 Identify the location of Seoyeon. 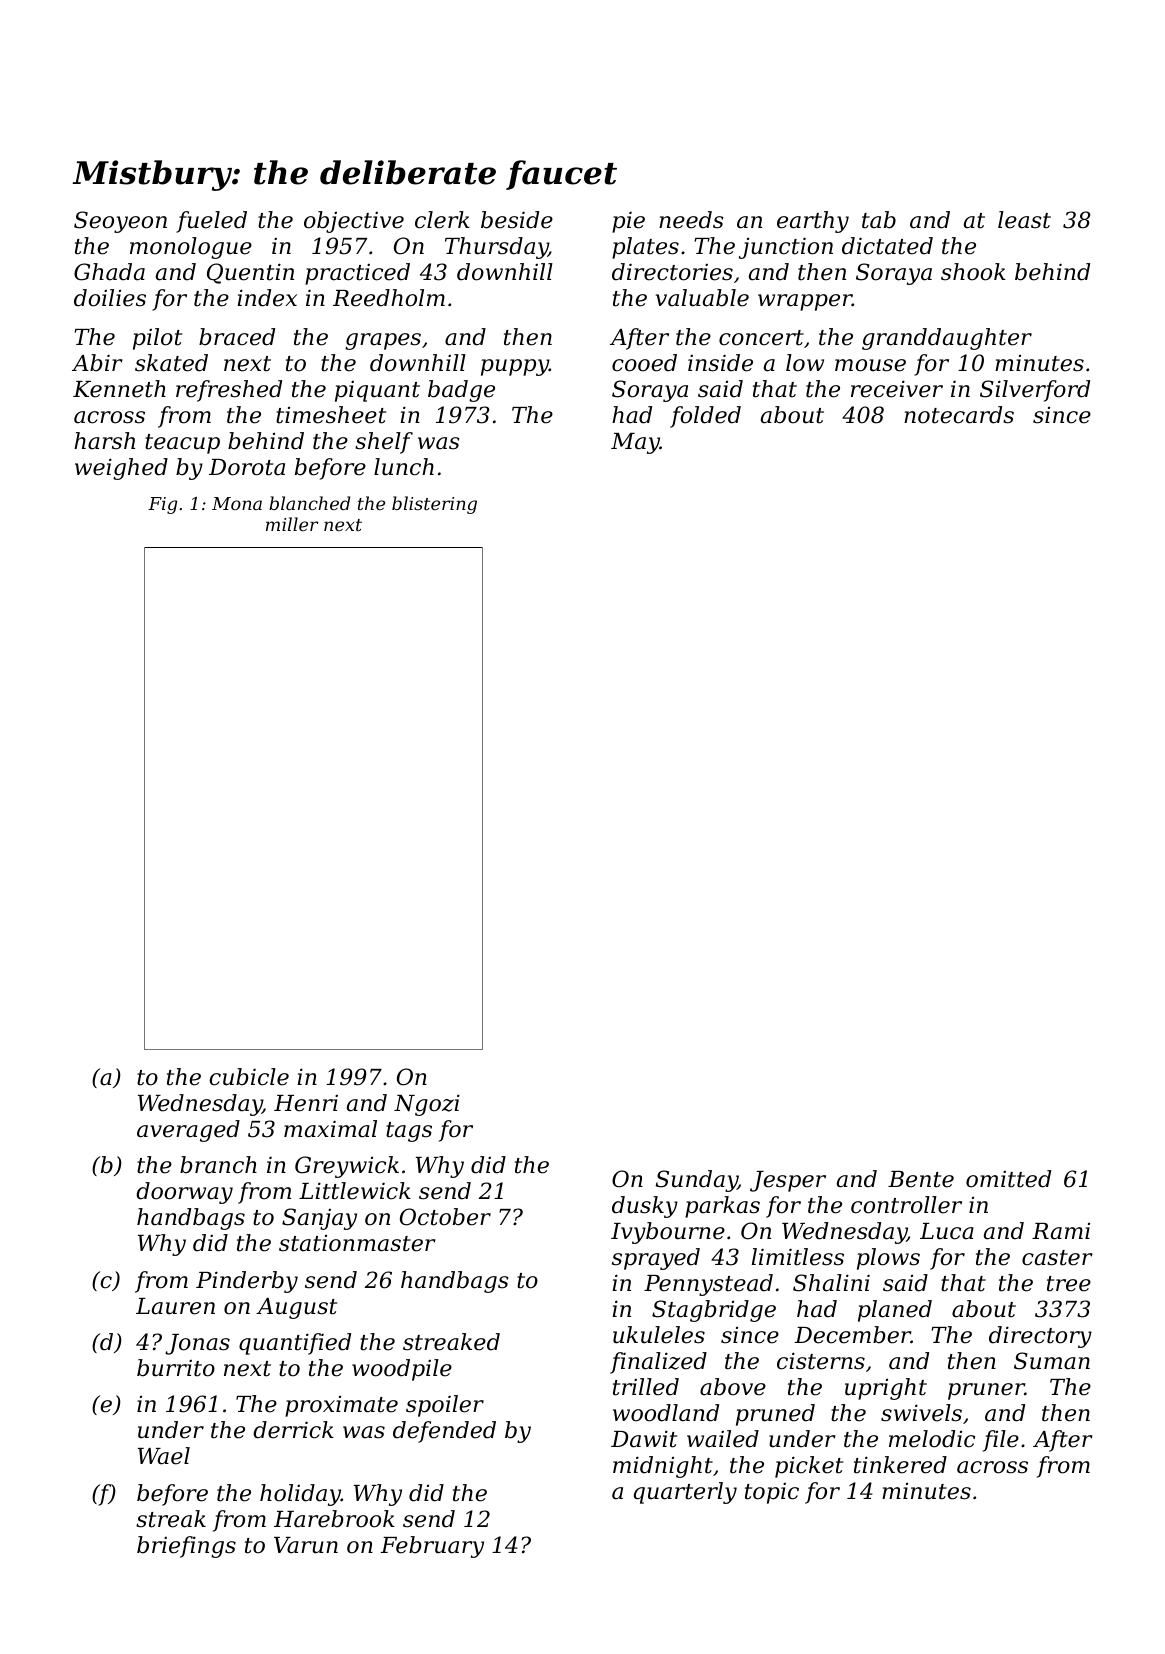
(120, 222).
